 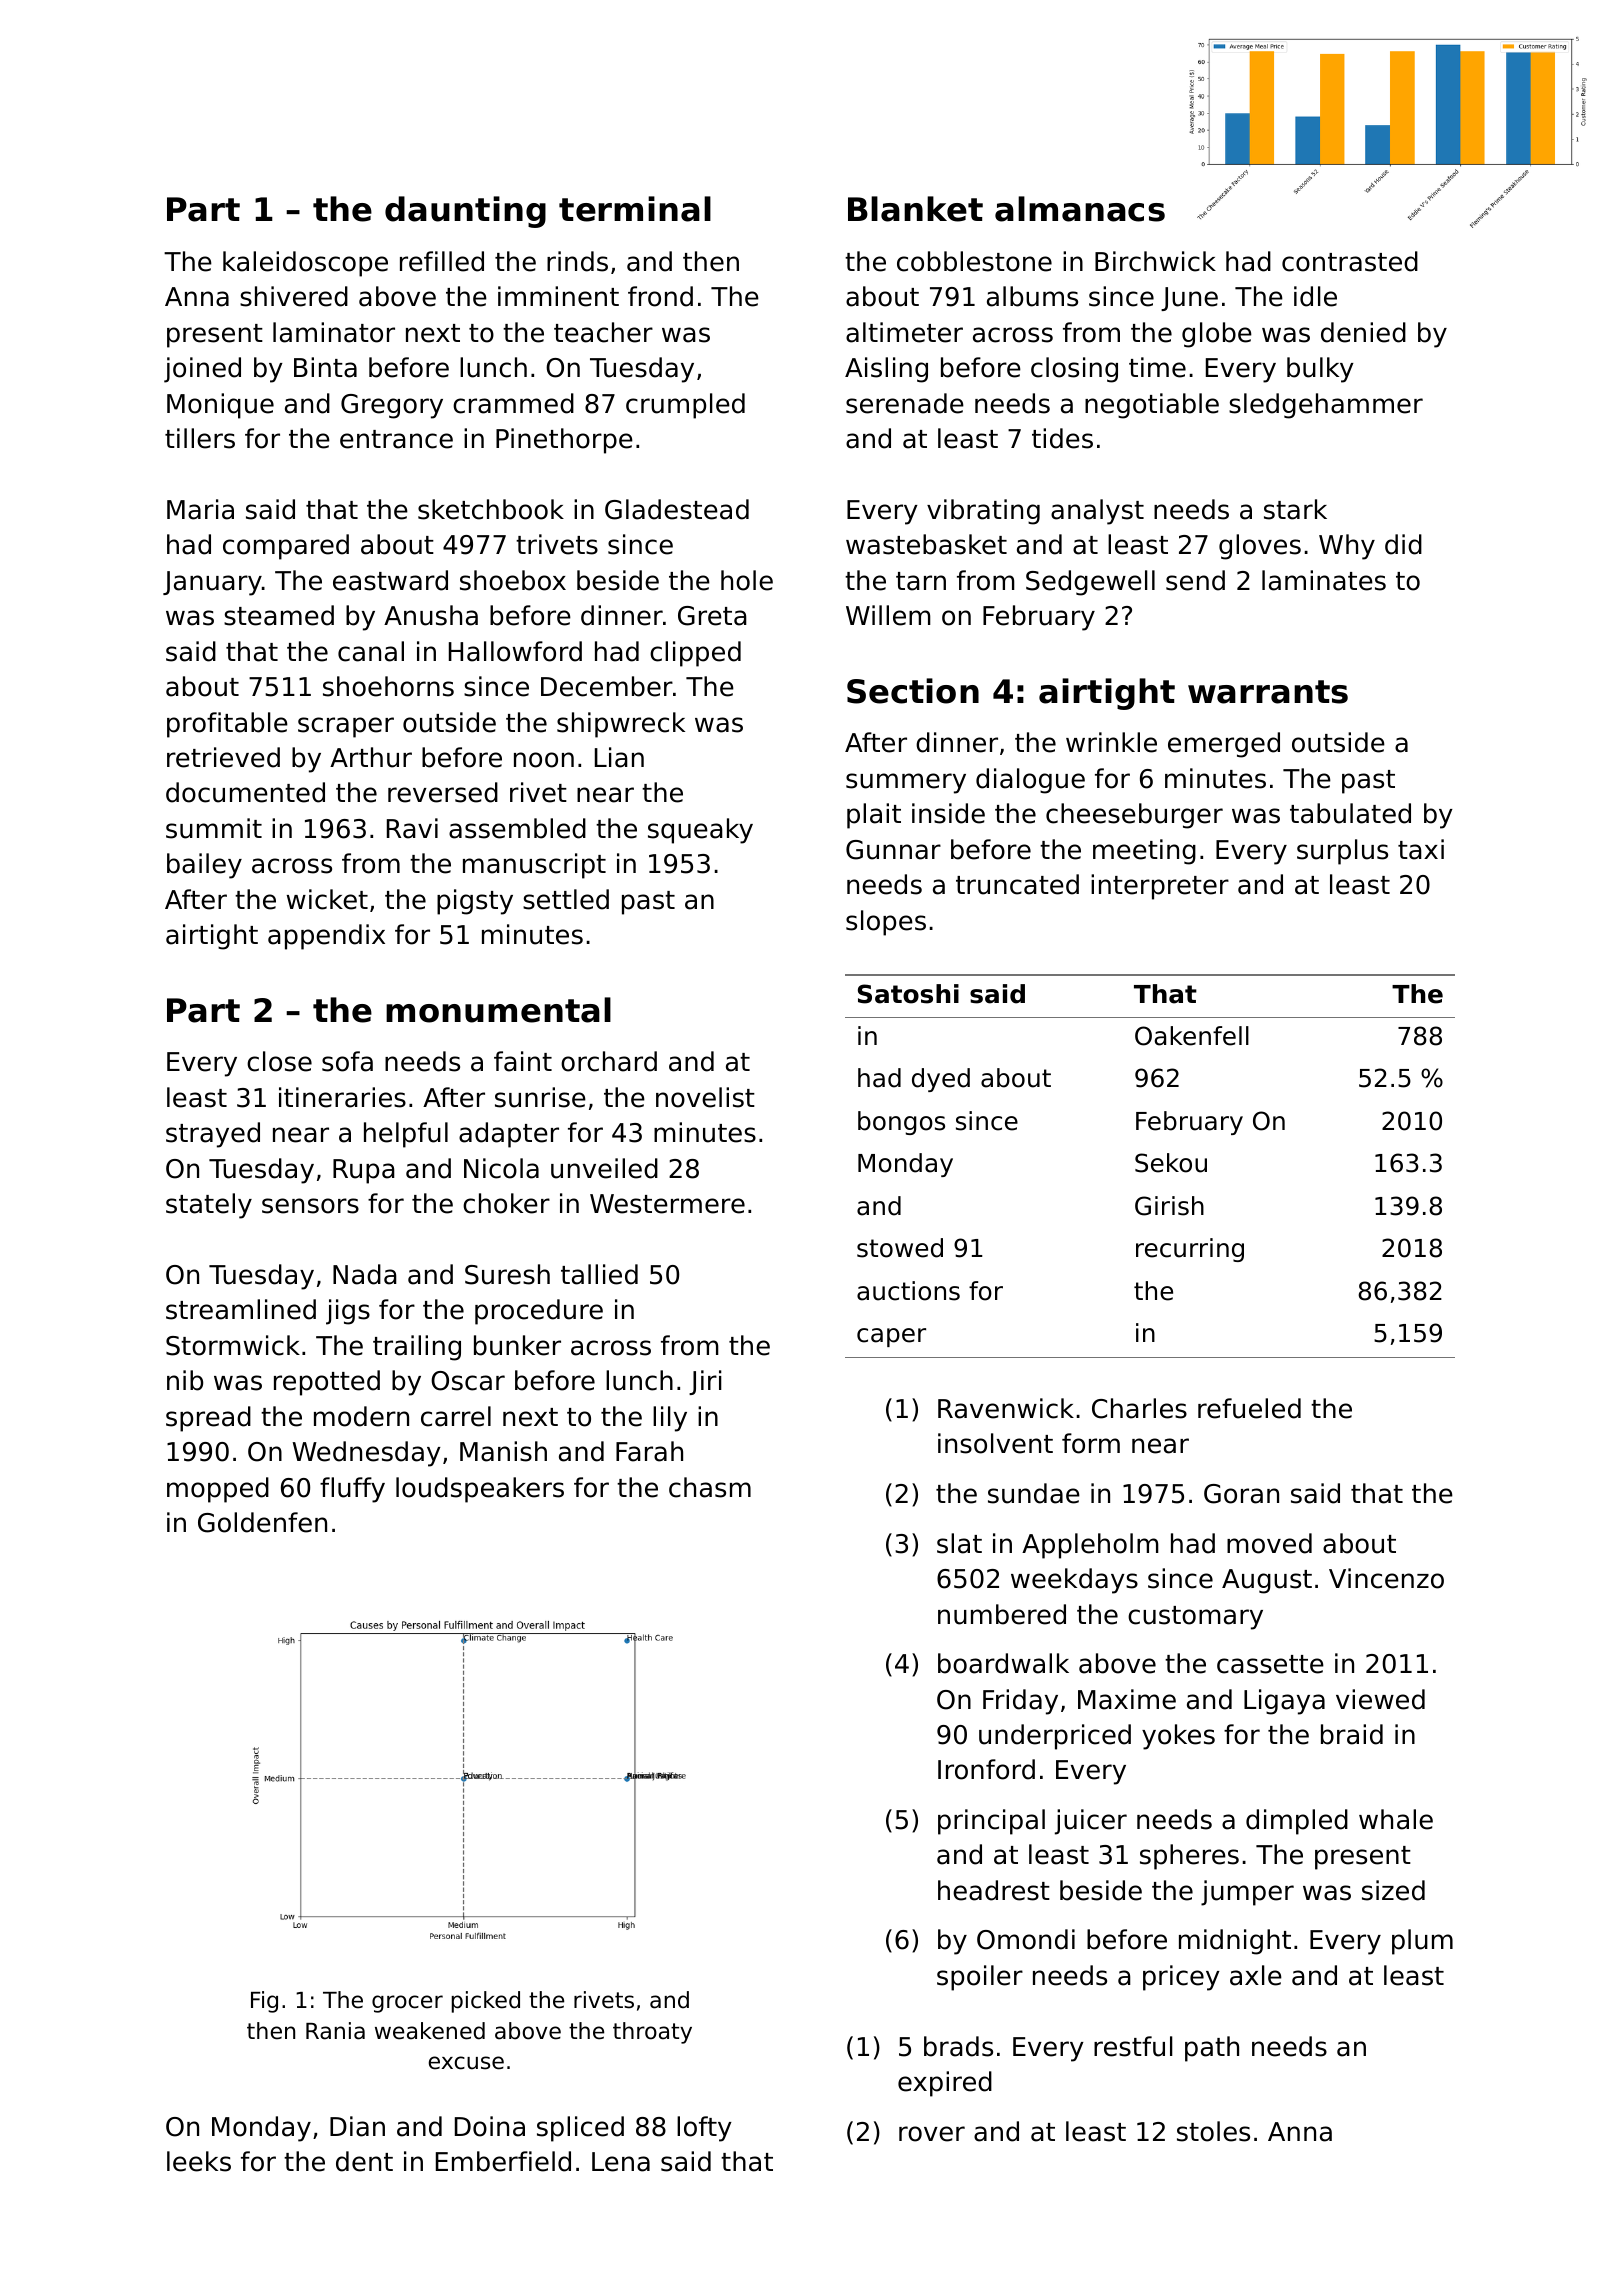 What do you see at coordinates (185, 1380) in the screenshot?
I see `nib` at bounding box center [185, 1380].
